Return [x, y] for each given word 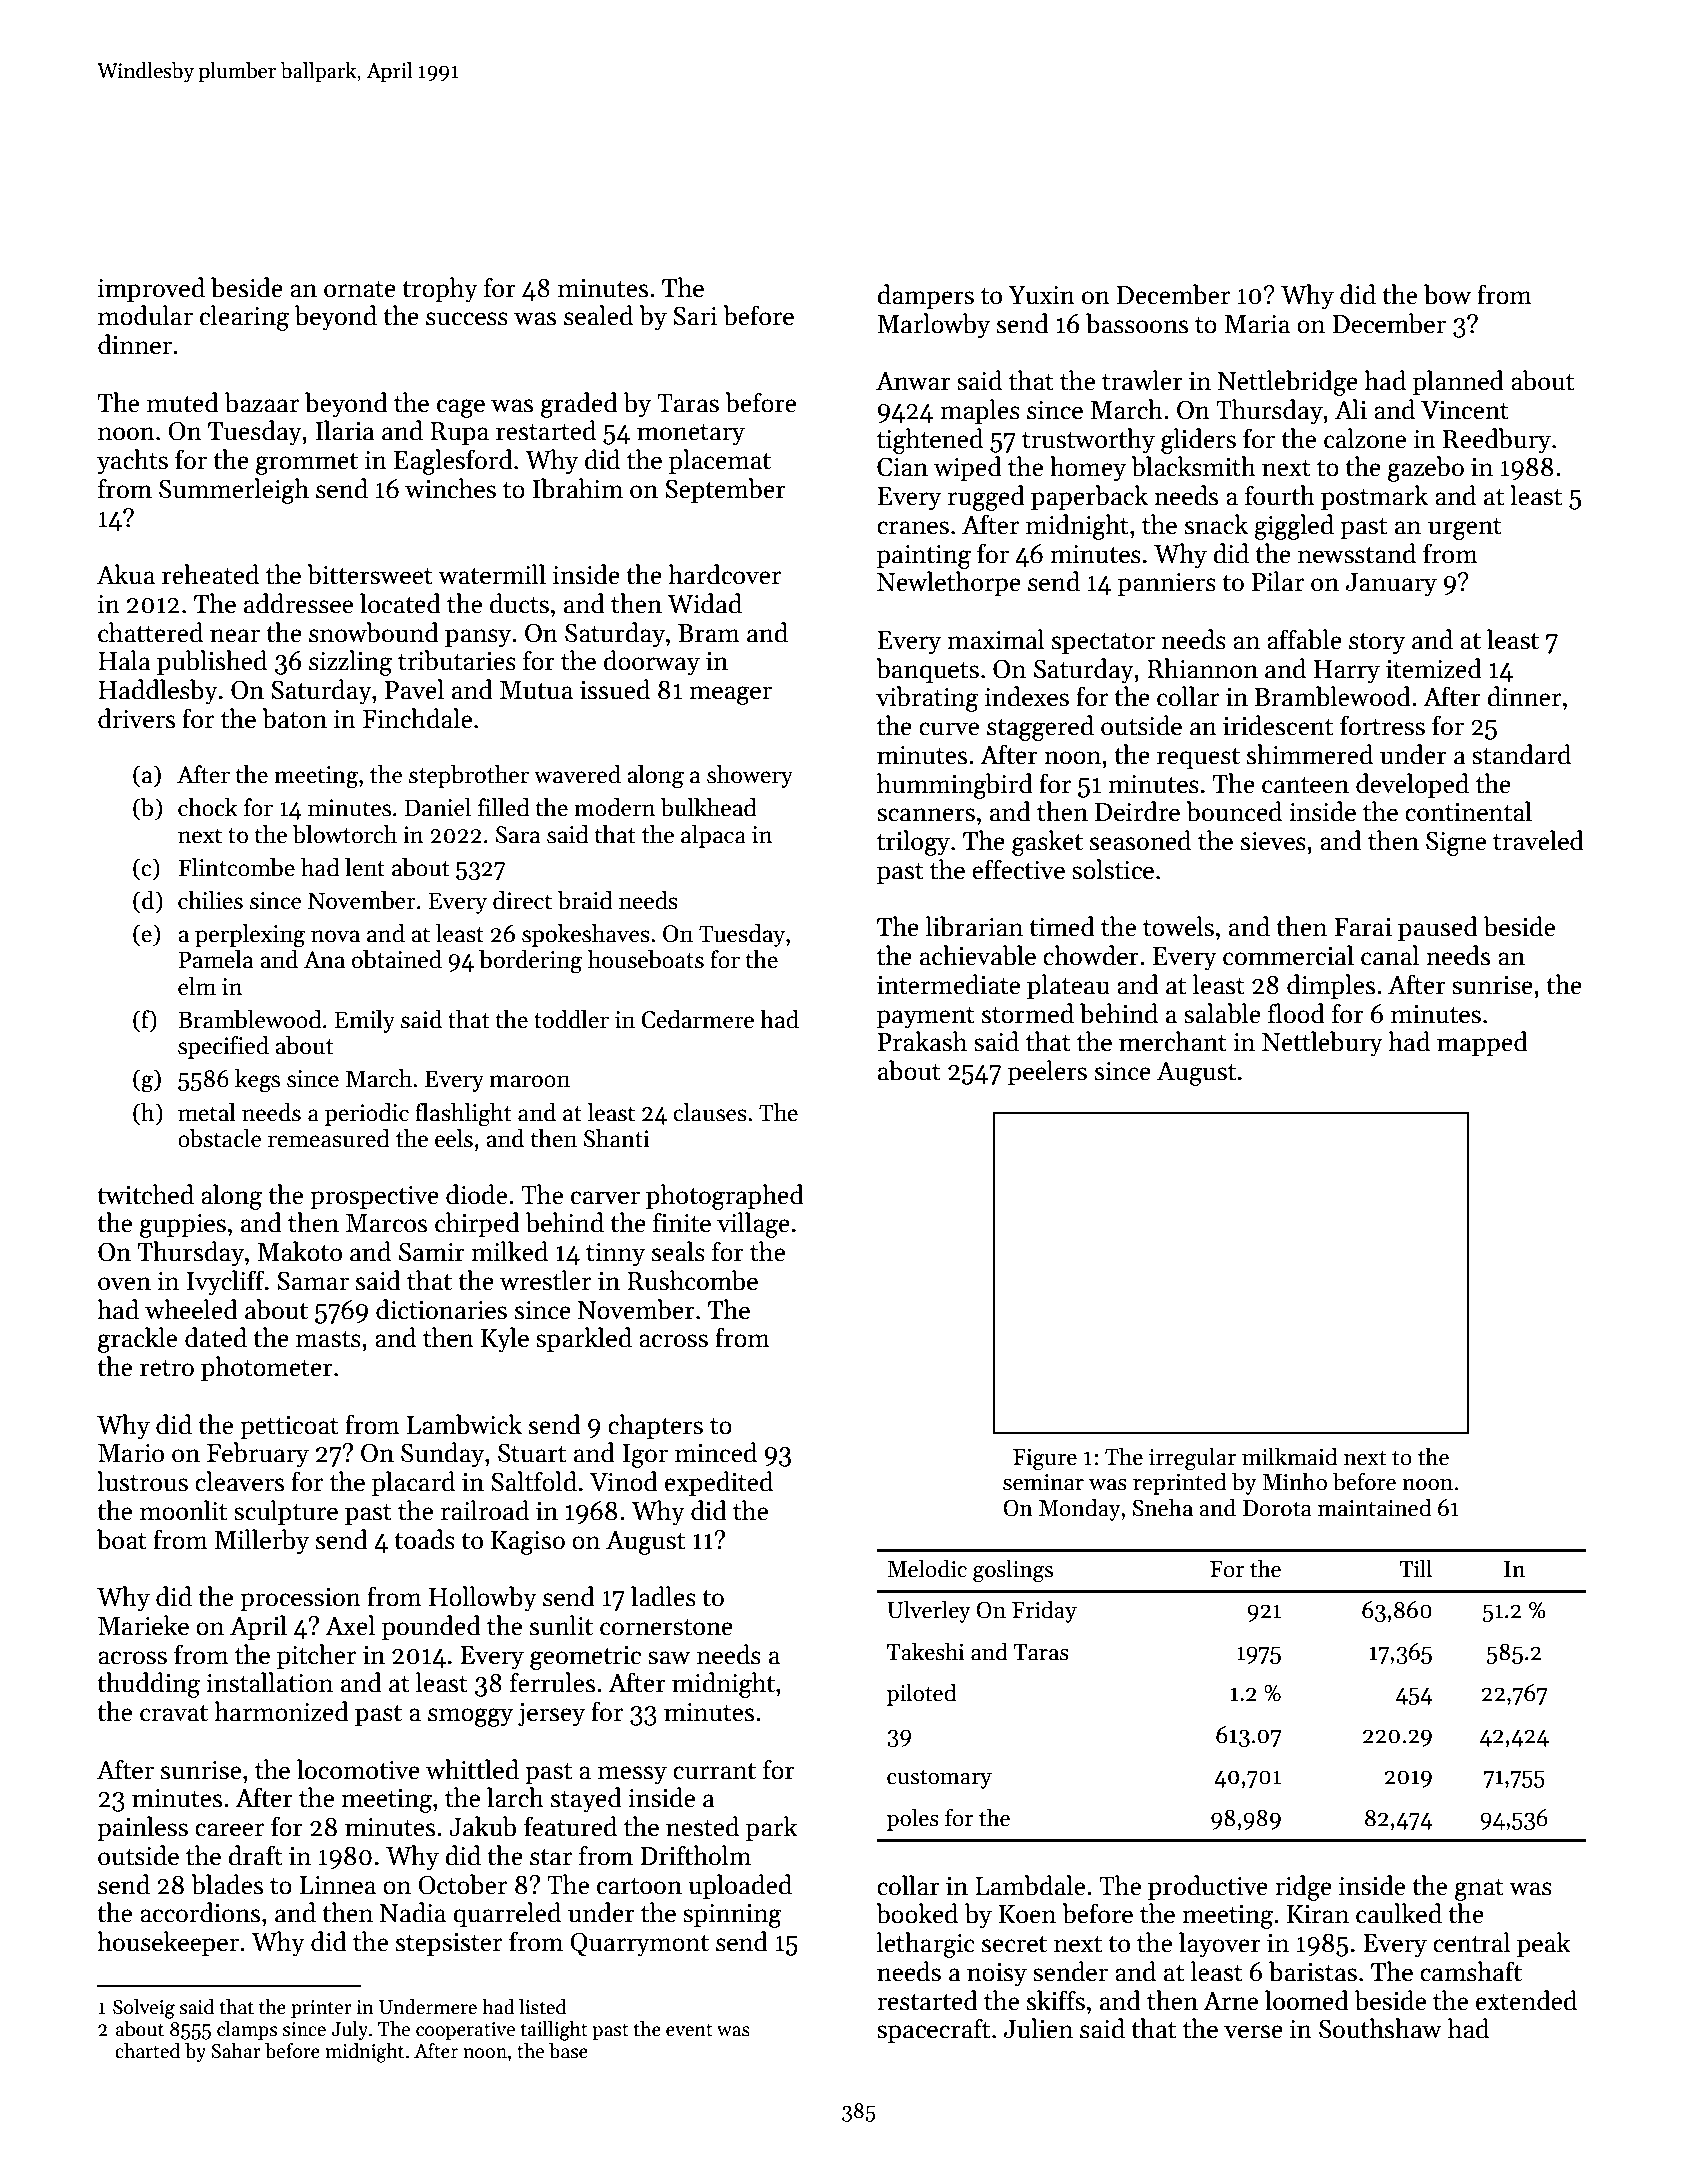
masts [328, 1339]
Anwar [913, 381]
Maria [1257, 324]
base [568, 2051]
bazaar [262, 402]
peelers [1047, 1072]
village [753, 1225]
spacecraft [933, 2030]
